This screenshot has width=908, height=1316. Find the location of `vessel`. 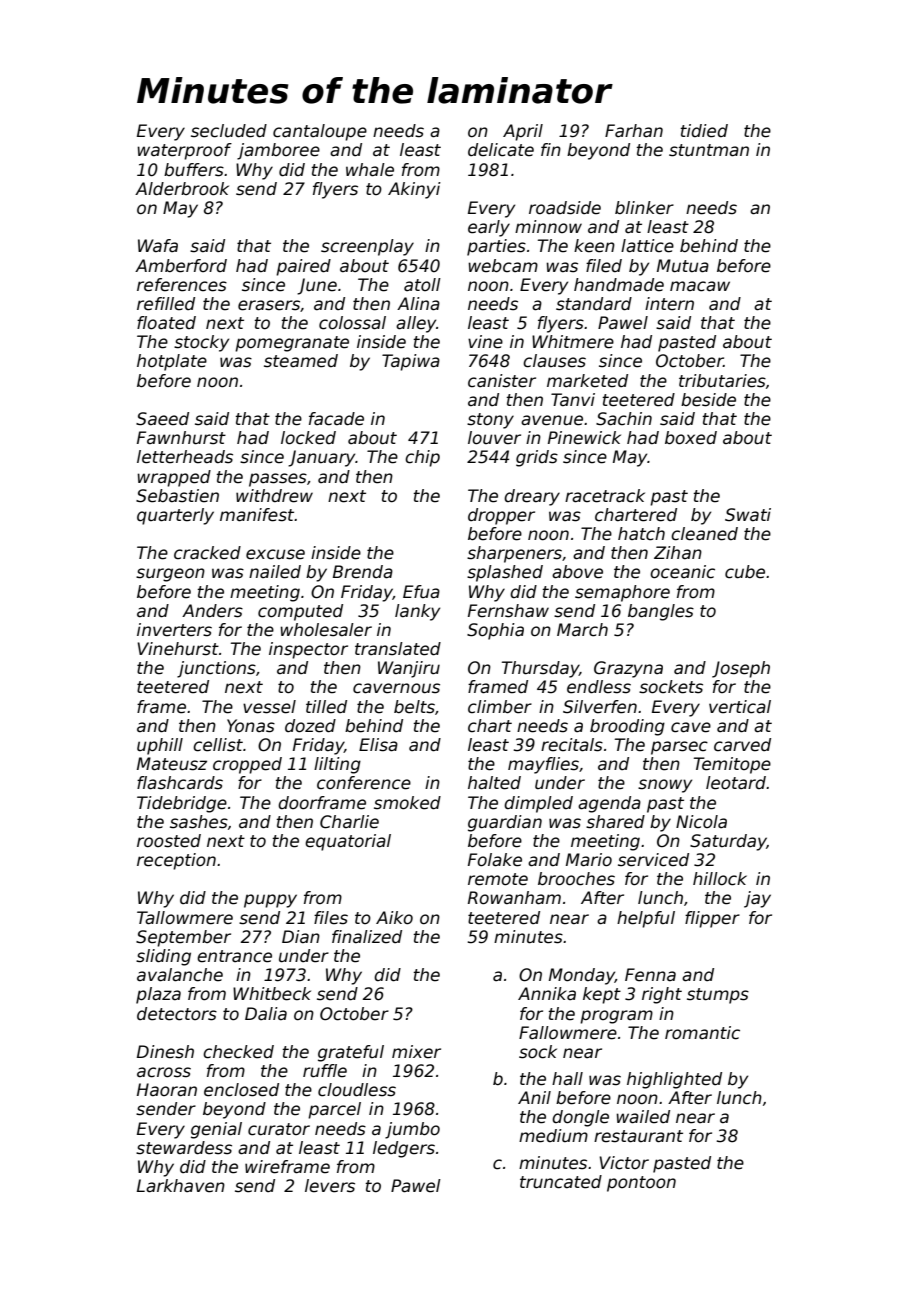

vessel is located at coordinates (269, 707).
